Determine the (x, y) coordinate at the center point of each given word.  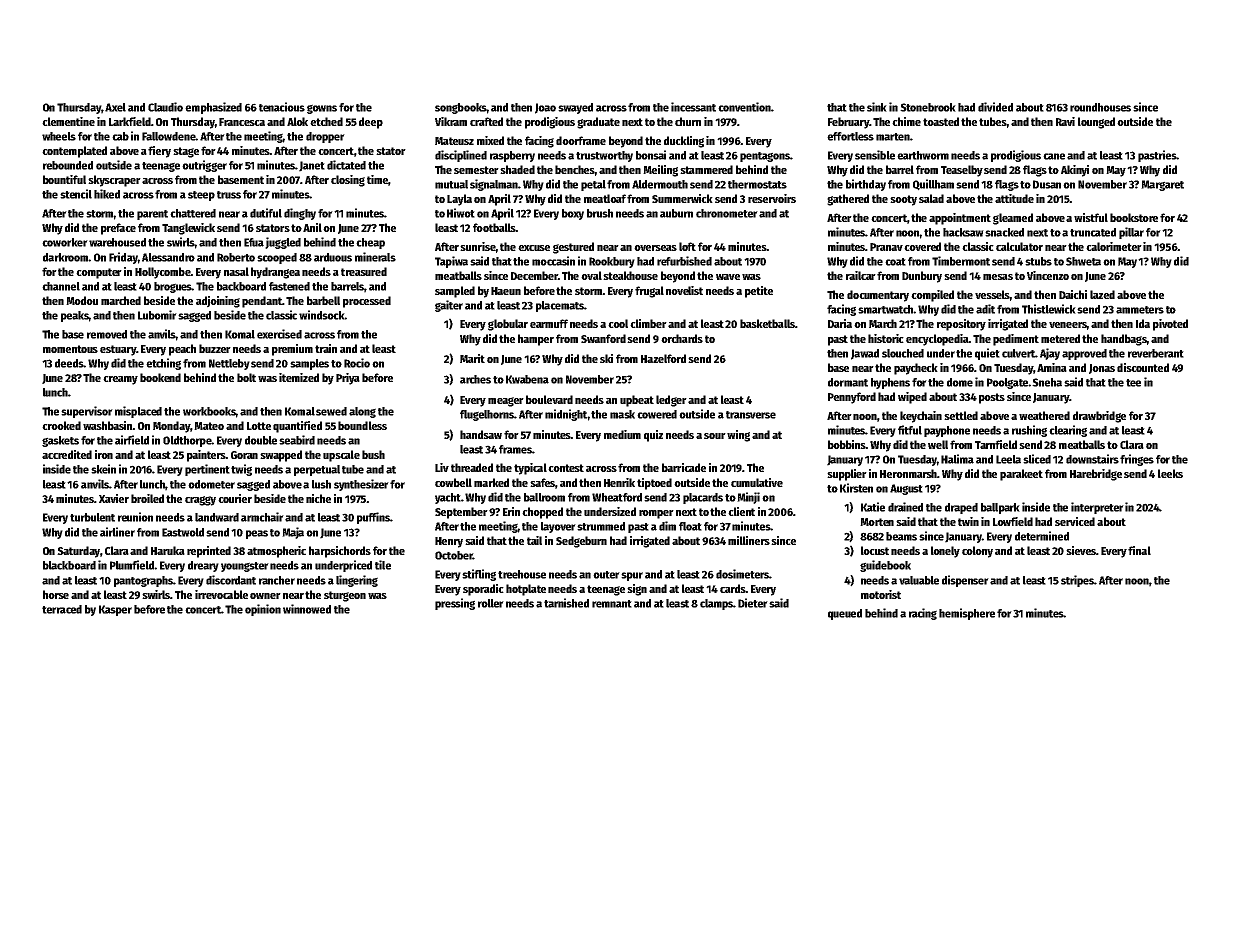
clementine (68, 121)
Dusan (1047, 184)
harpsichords (340, 552)
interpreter (1097, 508)
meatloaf (605, 198)
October (454, 555)
